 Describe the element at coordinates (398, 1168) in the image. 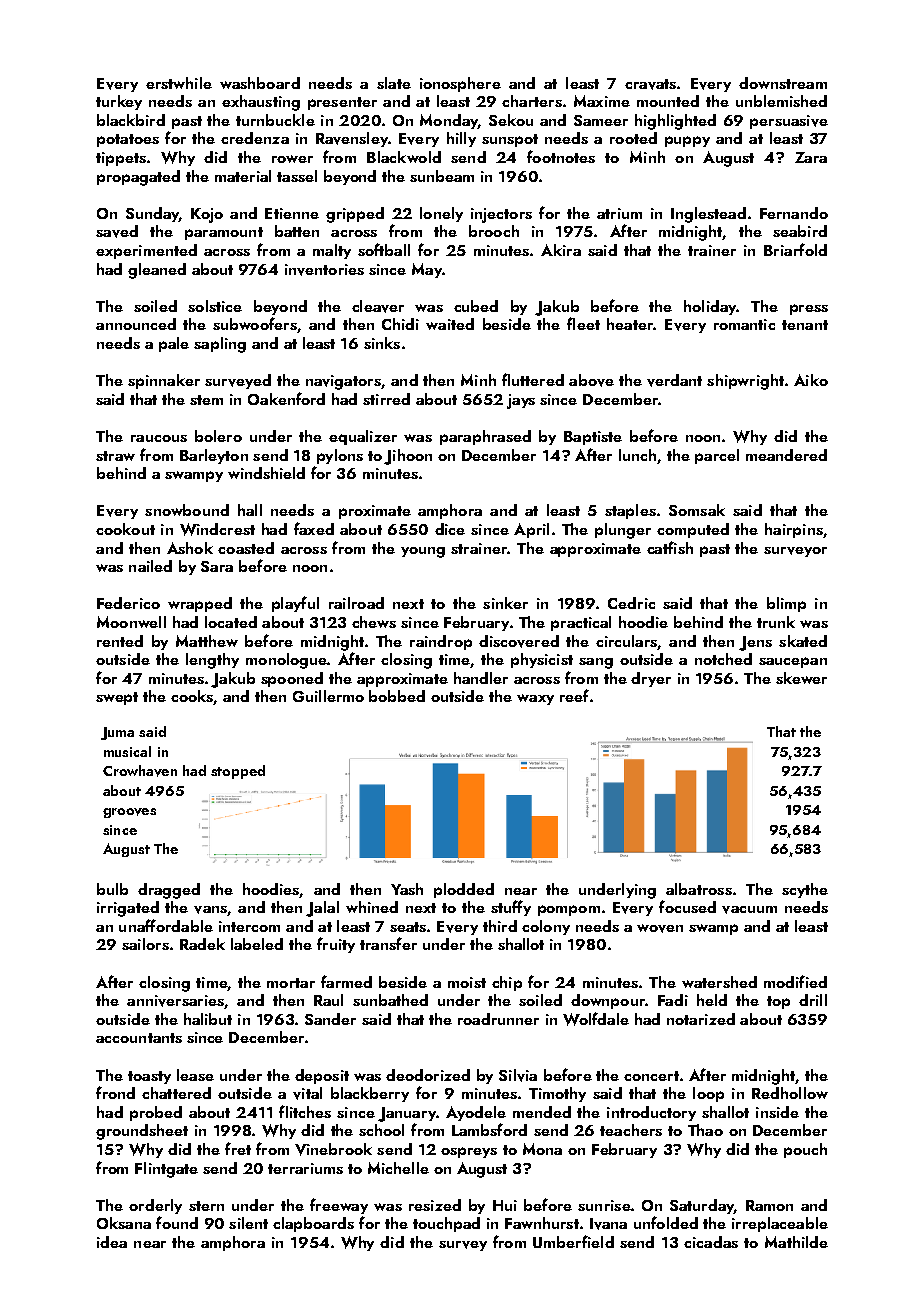

I see `Michelle` at that location.
